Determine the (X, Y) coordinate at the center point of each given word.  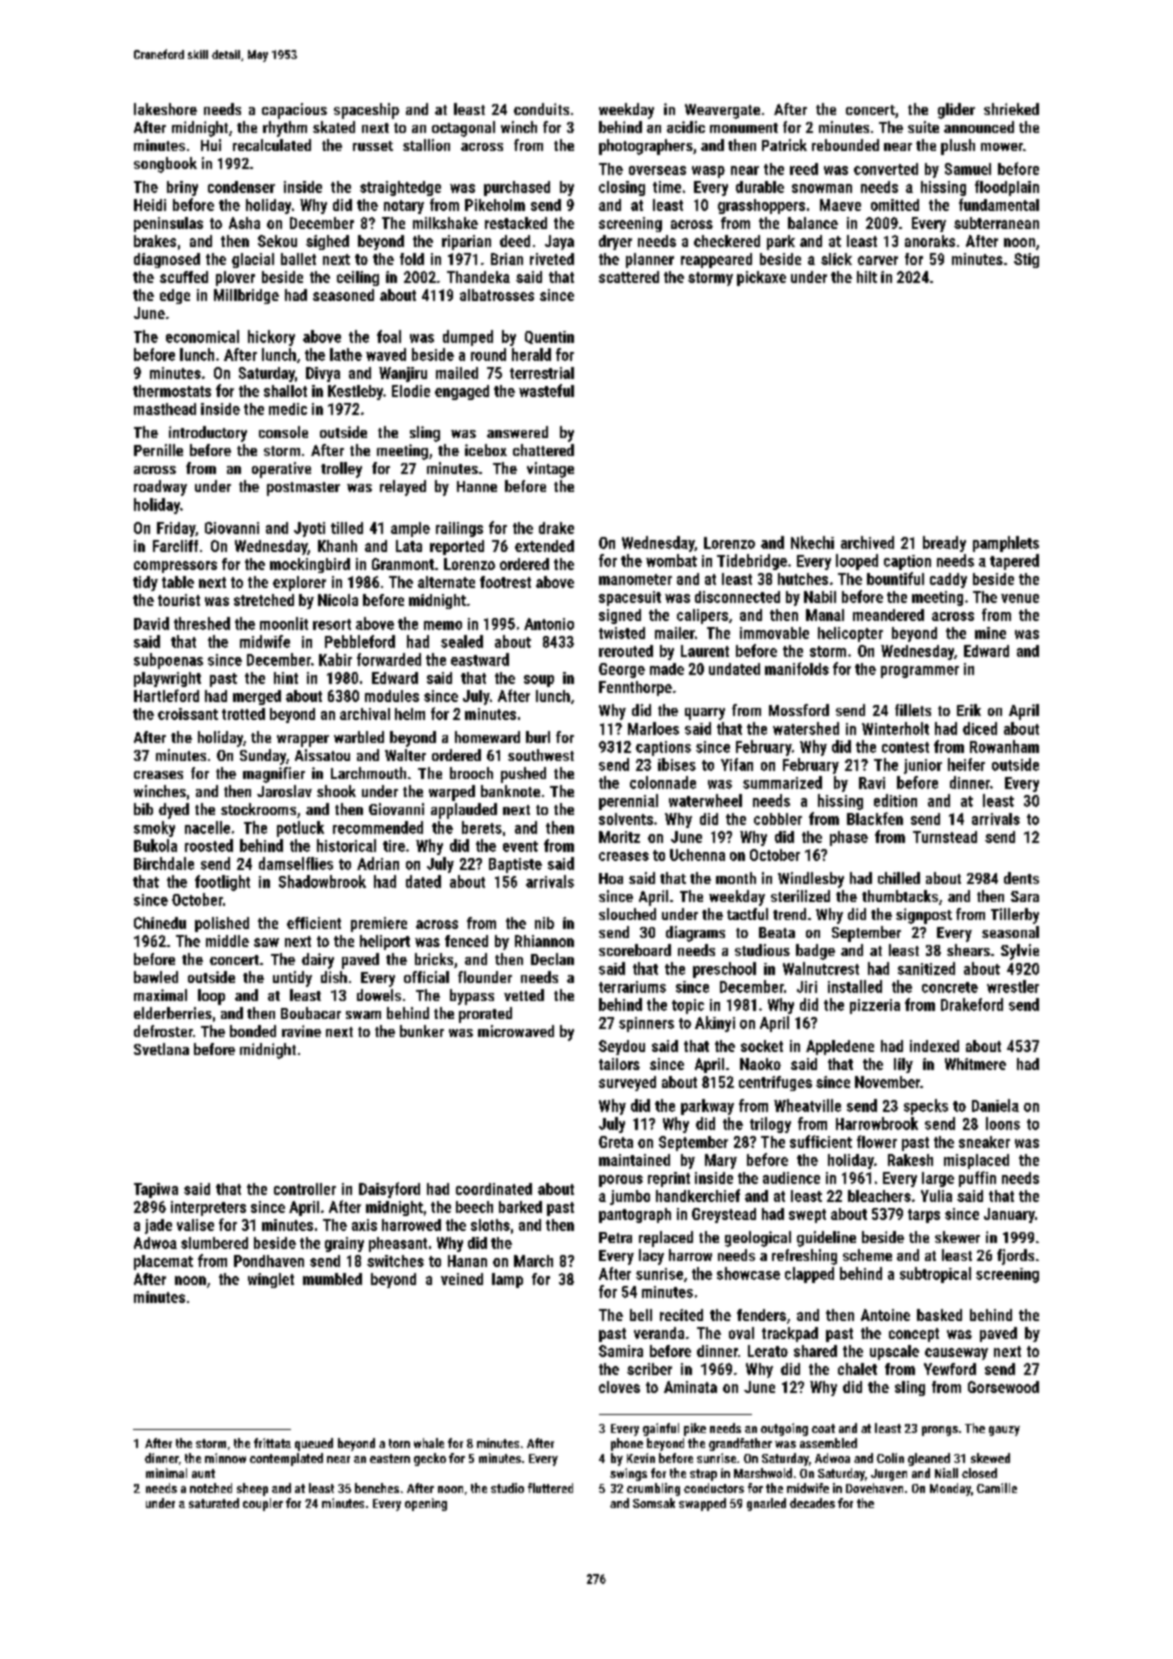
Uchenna (697, 855)
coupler (263, 1504)
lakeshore (165, 109)
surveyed (627, 1083)
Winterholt (895, 728)
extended (544, 546)
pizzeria (875, 1006)
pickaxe (761, 278)
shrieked (1011, 109)
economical (202, 336)
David (151, 623)
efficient (314, 923)
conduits (541, 109)
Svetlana (161, 1049)
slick (836, 259)
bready (944, 544)
